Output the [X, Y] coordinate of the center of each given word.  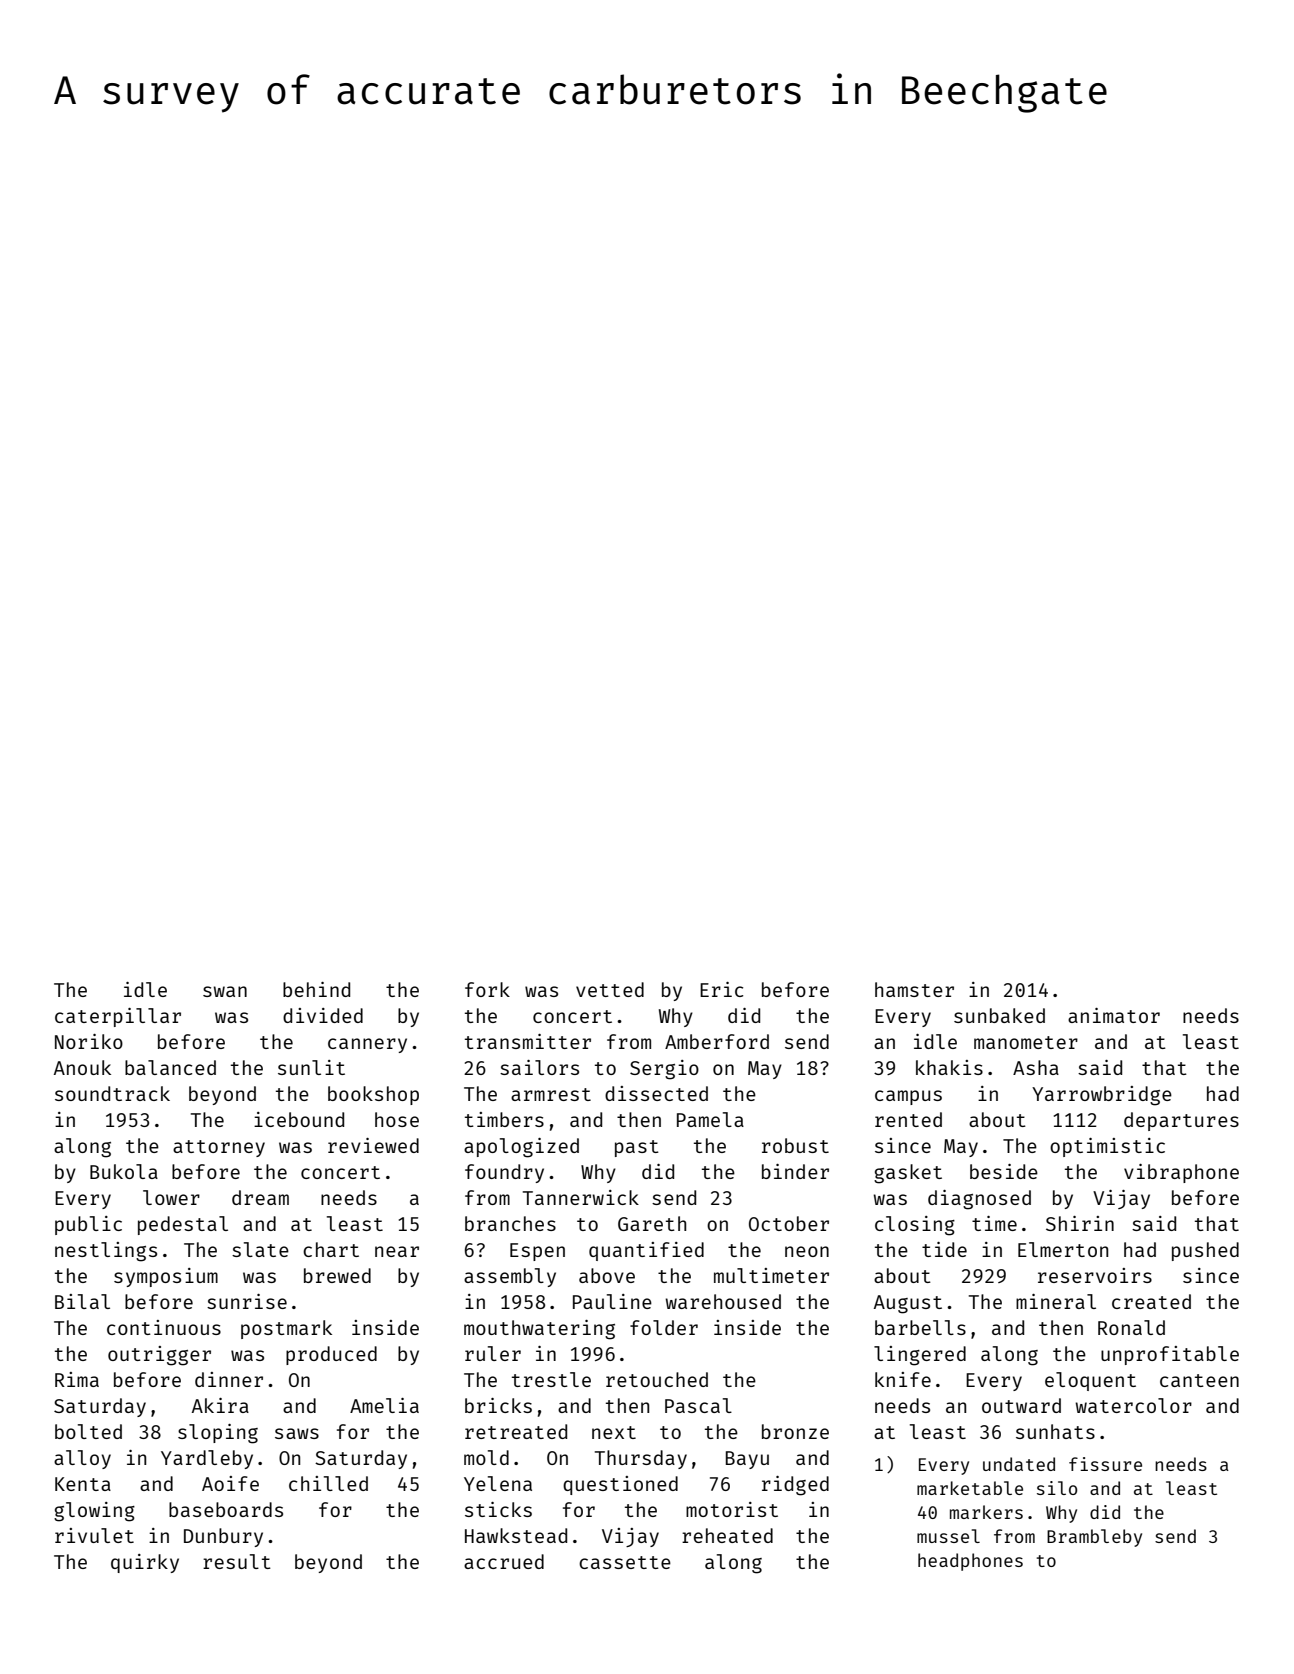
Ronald [1131, 1327]
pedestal [183, 1225]
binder [795, 1171]
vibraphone [1181, 1173]
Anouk [82, 1067]
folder [664, 1327]
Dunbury [223, 1537]
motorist [732, 1509]
